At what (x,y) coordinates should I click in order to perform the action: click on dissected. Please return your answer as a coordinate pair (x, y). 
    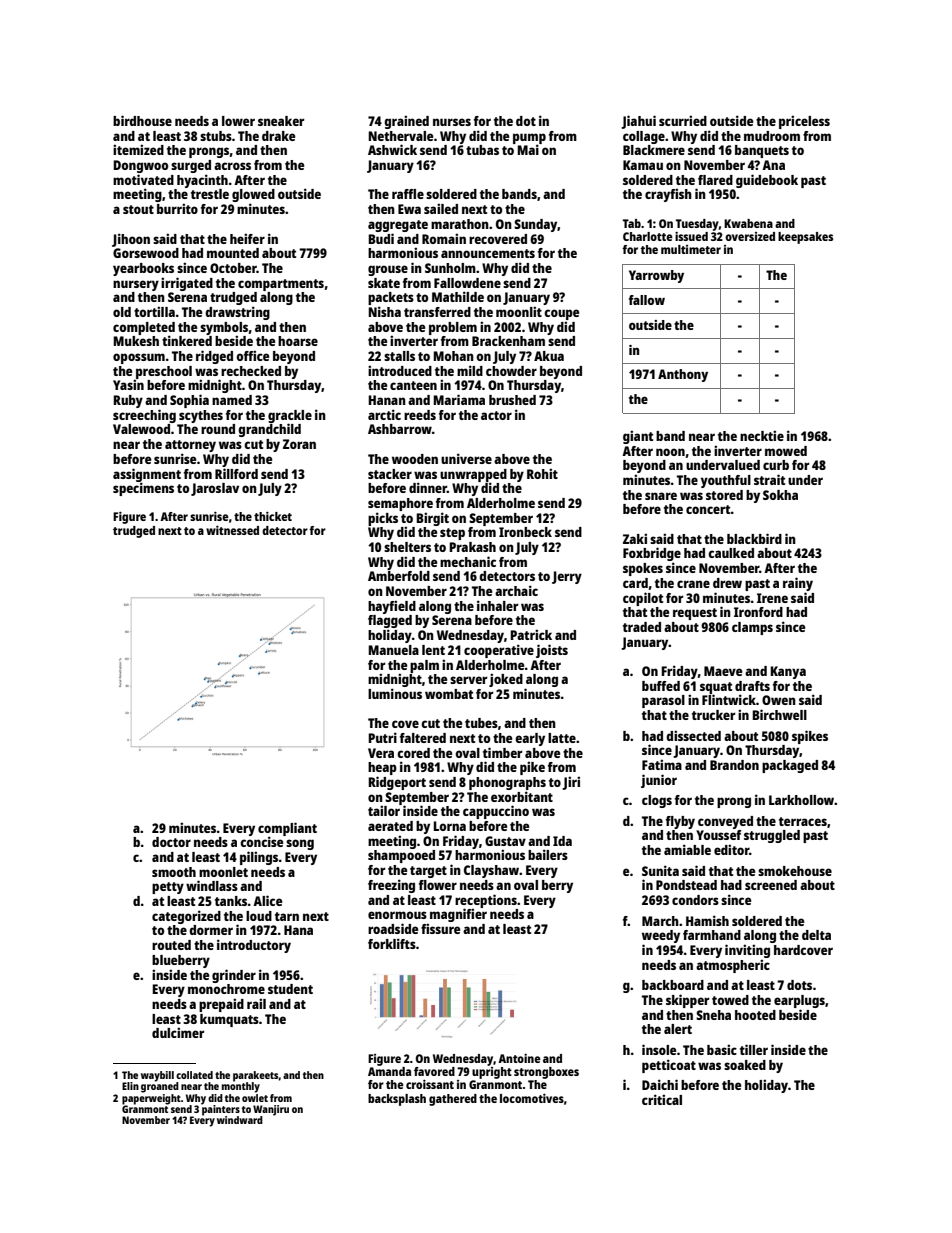
    Looking at the image, I should click on (693, 735).
